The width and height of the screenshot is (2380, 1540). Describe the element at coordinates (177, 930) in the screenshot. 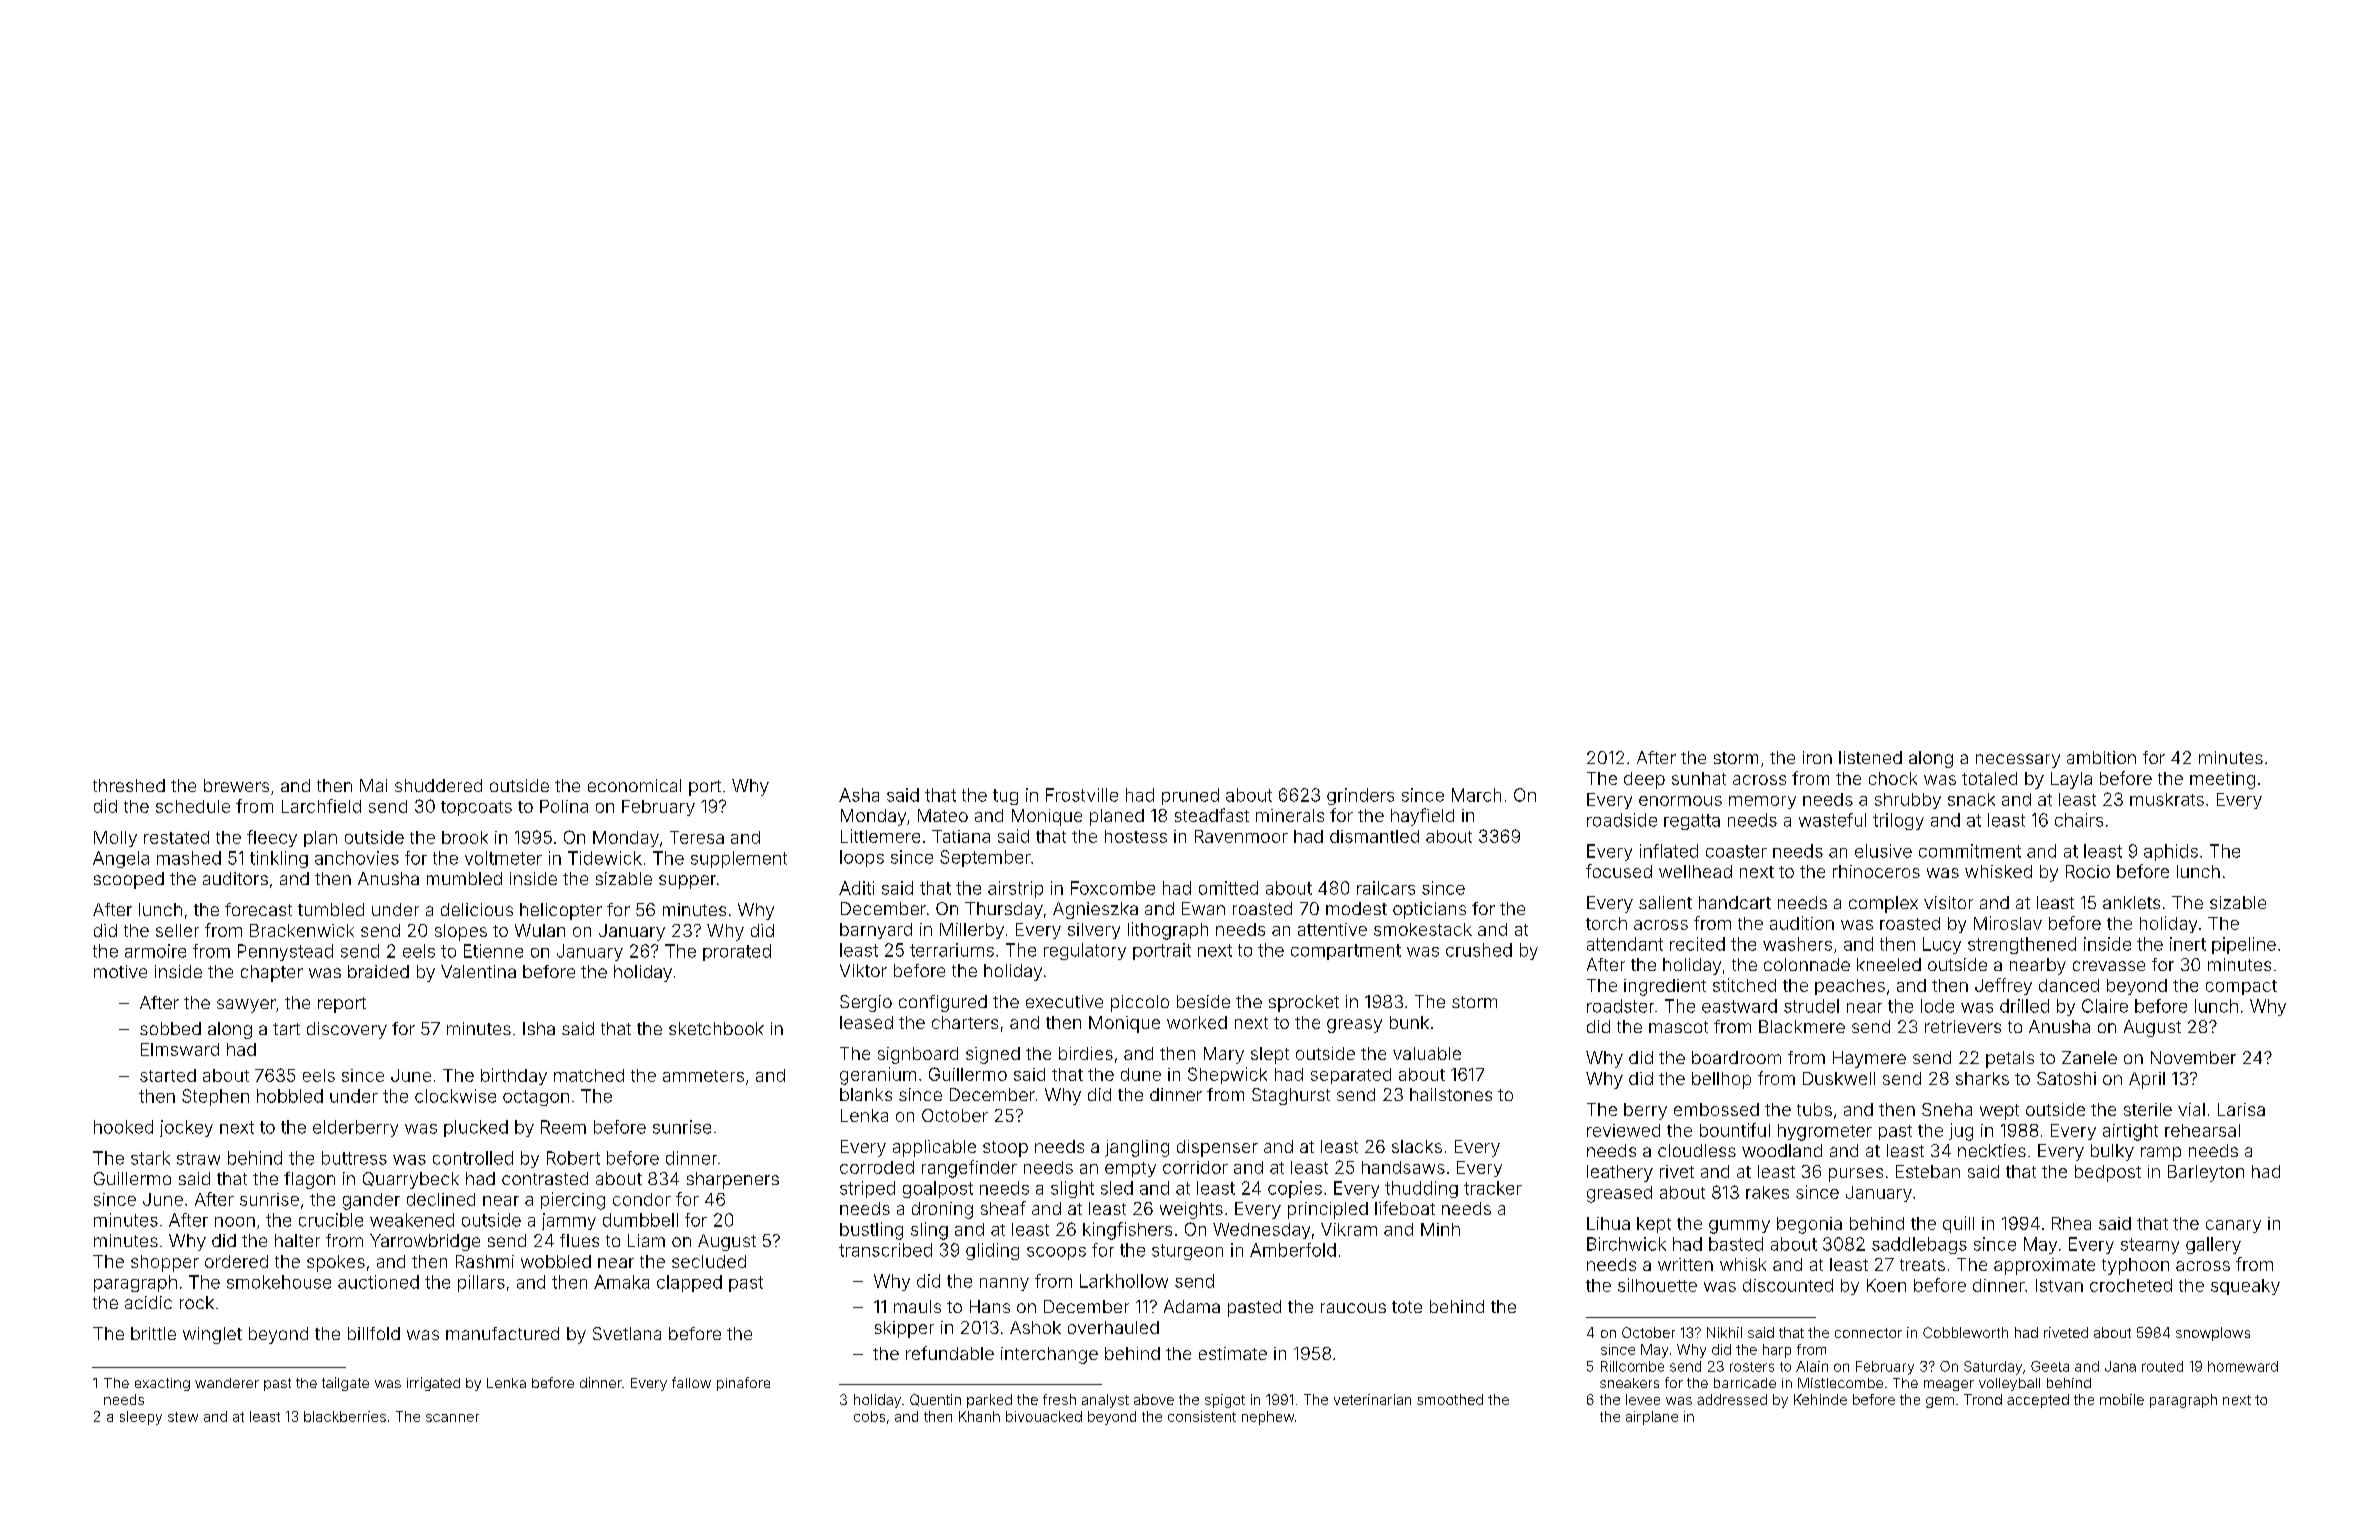

I see `seller` at that location.
